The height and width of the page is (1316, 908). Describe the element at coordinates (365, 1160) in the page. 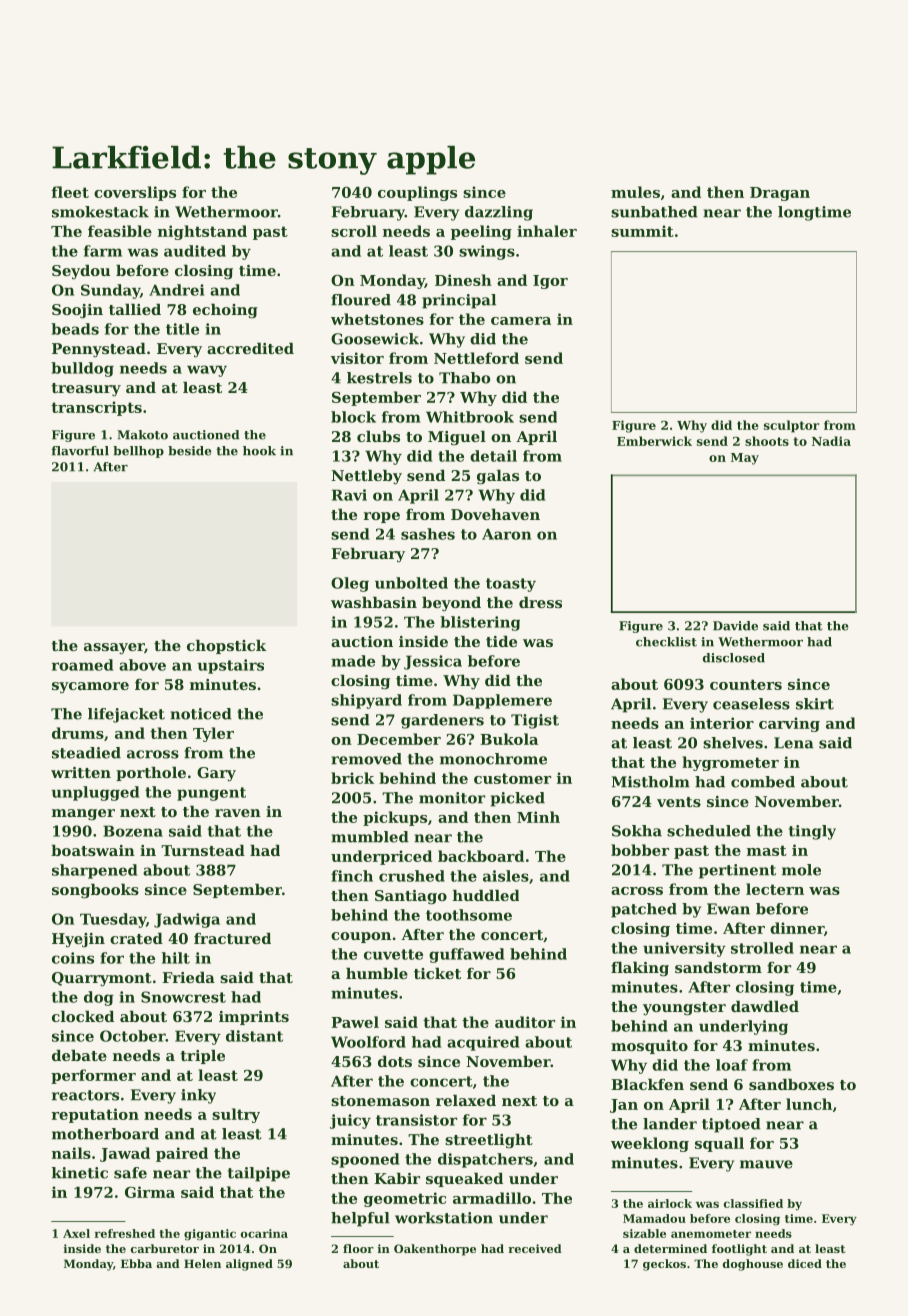

I see `spooned` at that location.
